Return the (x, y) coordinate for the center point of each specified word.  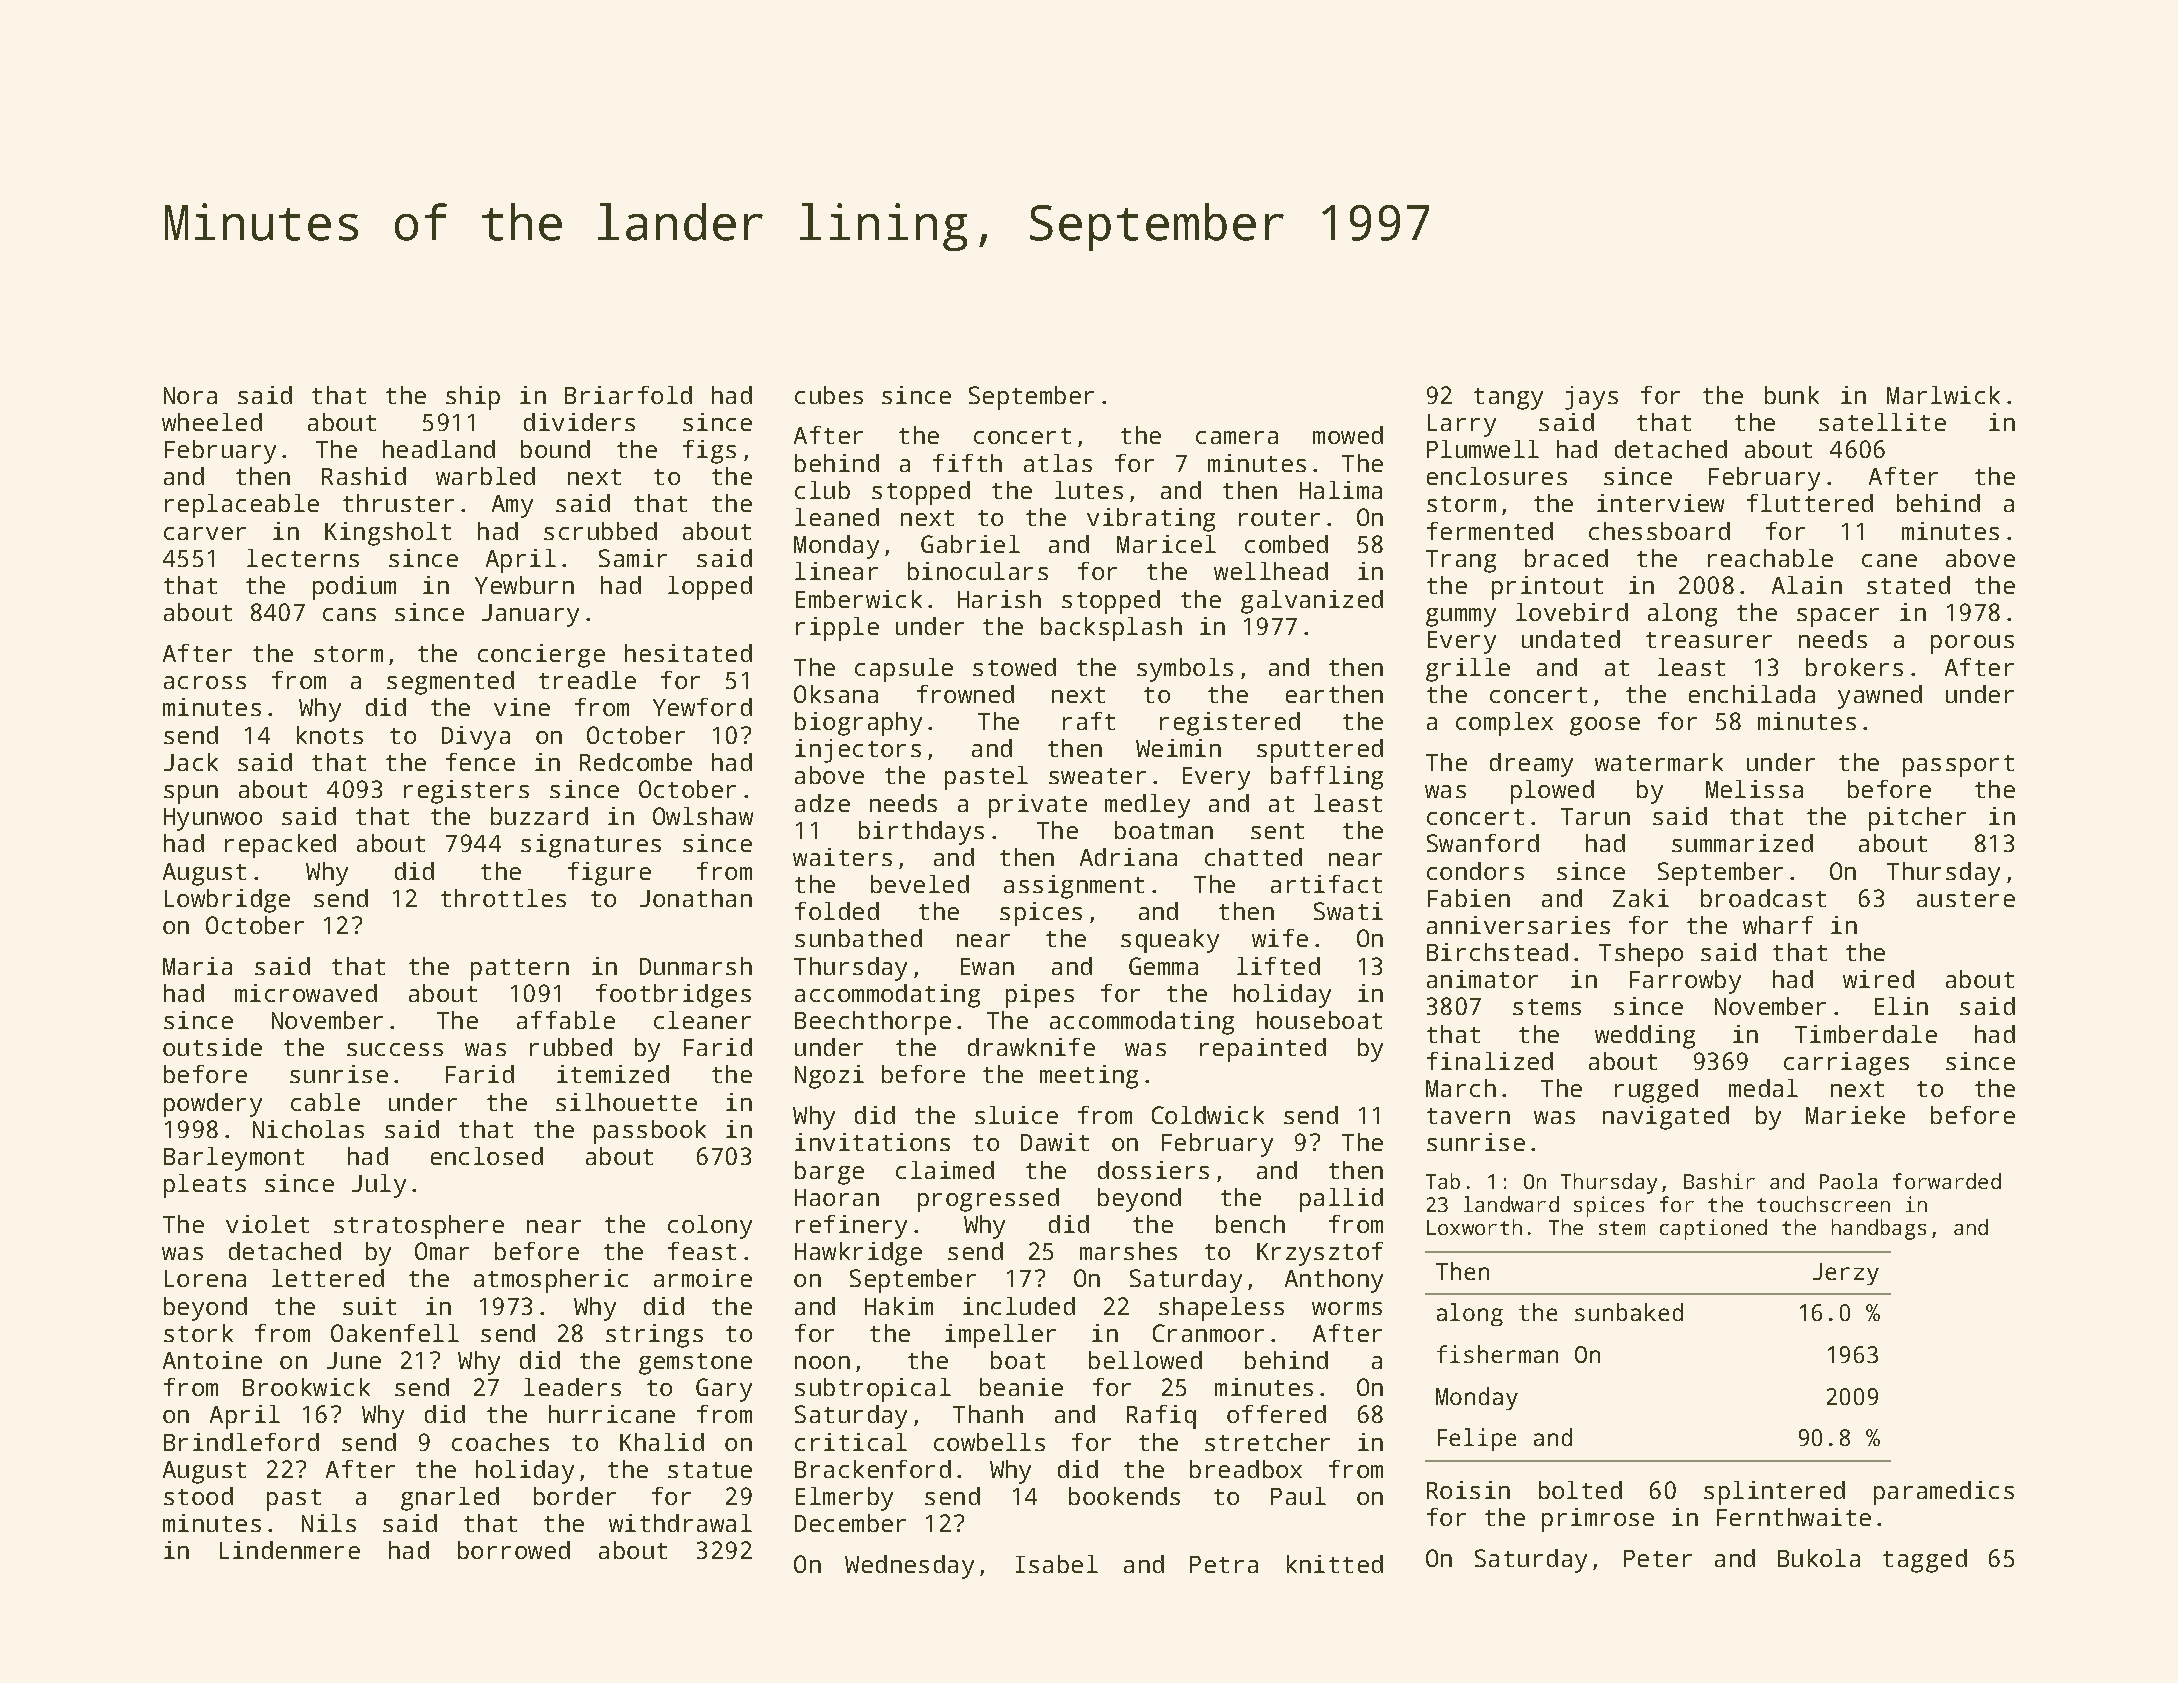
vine (522, 707)
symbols (1185, 670)
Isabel (1057, 1564)
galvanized (1312, 602)
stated (1908, 585)
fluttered (1810, 503)
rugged (1656, 1091)
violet (267, 1224)
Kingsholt (388, 534)
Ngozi (829, 1077)
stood (198, 1496)
